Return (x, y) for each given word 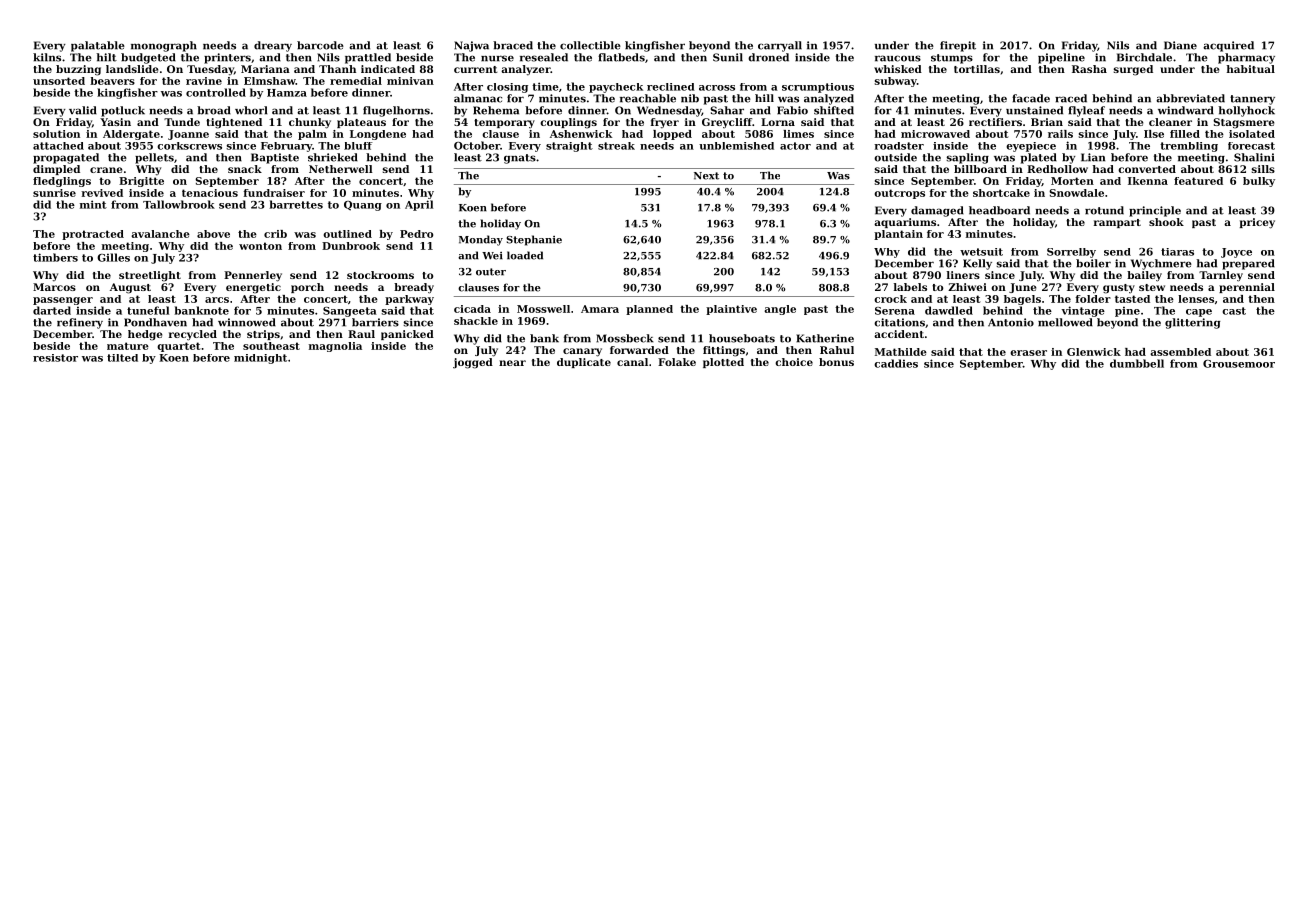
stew (1152, 287)
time (545, 86)
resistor (55, 358)
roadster (899, 146)
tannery (1252, 100)
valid (83, 110)
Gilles (113, 257)
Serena (895, 311)
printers (227, 58)
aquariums (905, 223)
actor (795, 146)
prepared (1248, 264)
